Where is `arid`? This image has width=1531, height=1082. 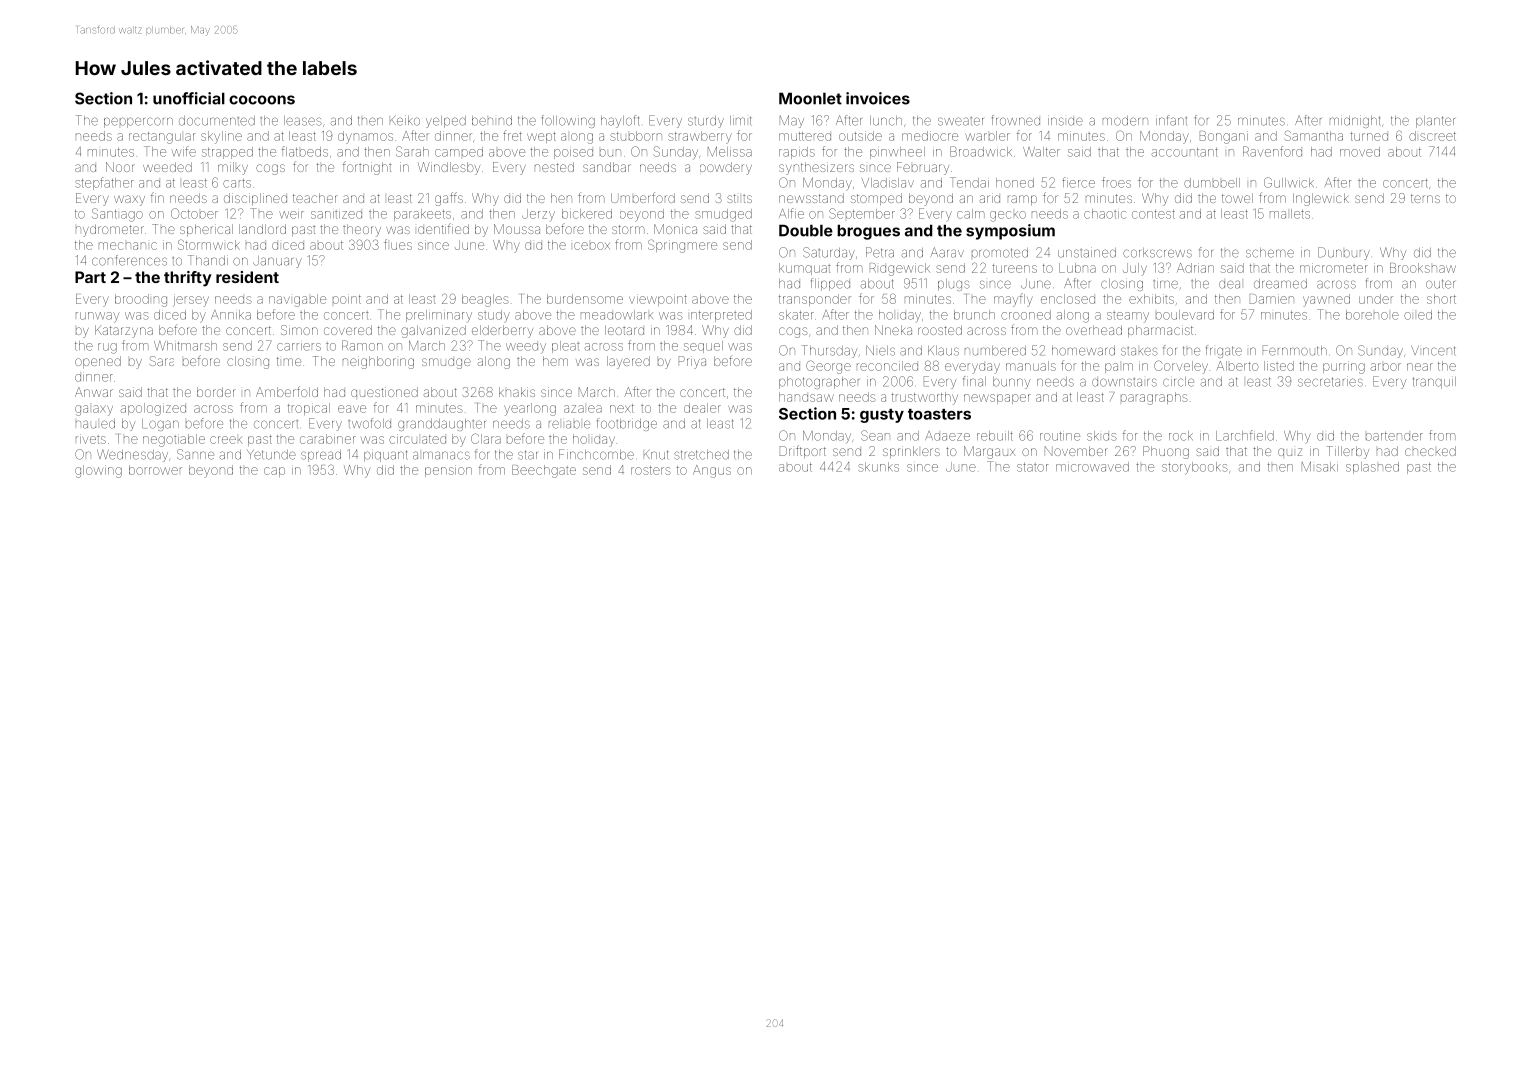 arid is located at coordinates (990, 198).
